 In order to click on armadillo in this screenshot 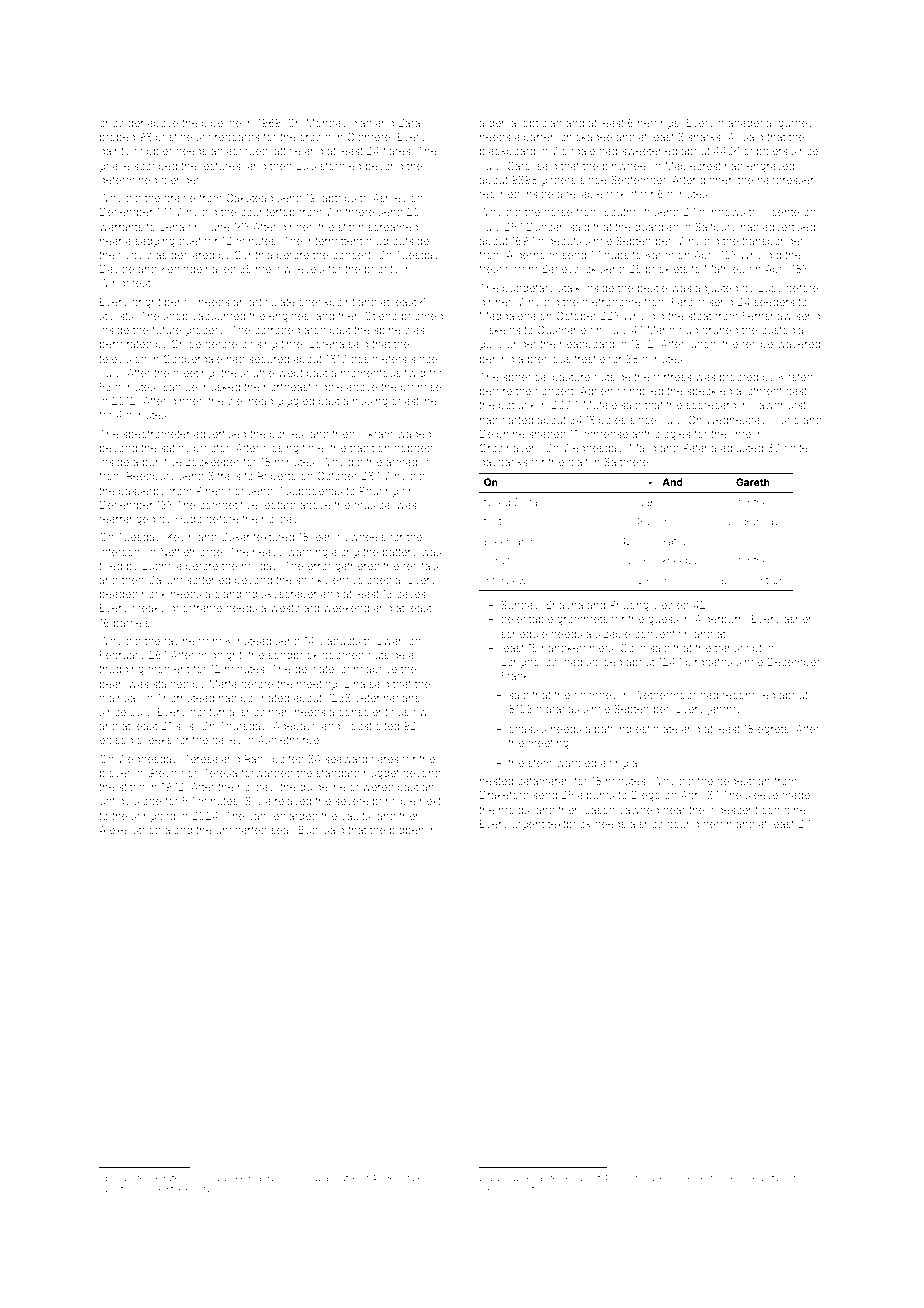, I will do `click(409, 462)`.
